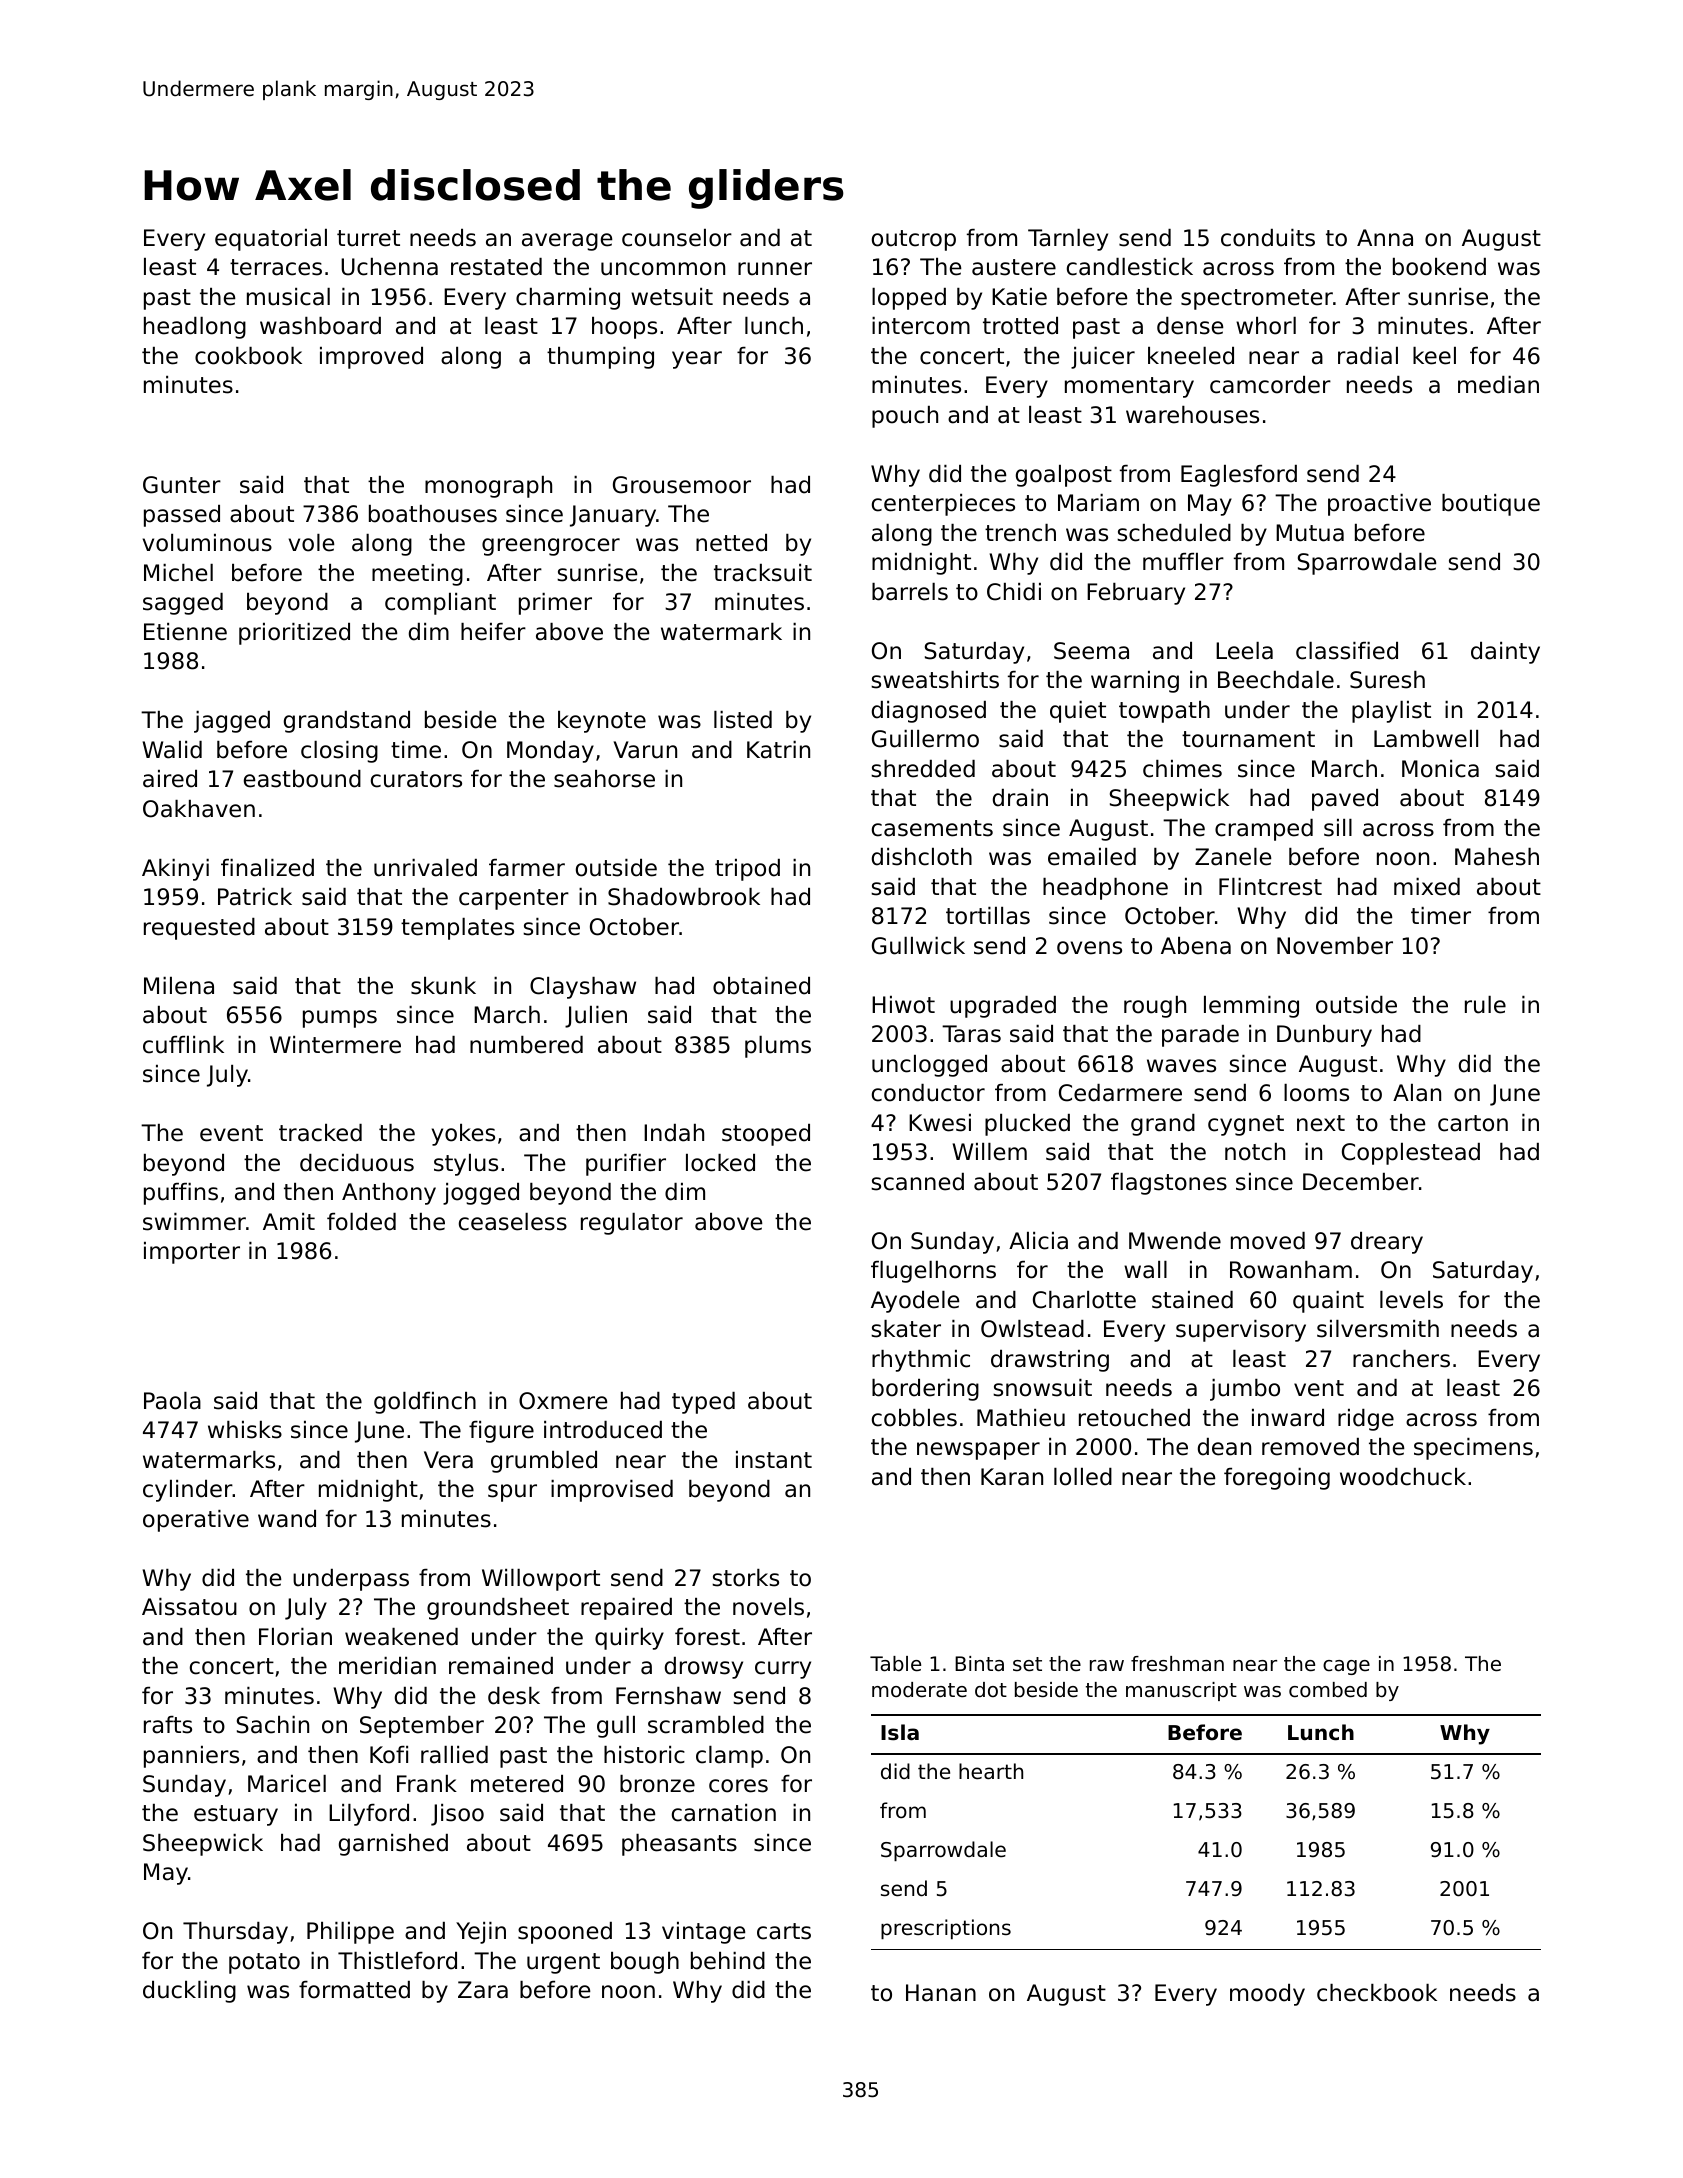  Describe the element at coordinates (182, 485) in the page. I see `Gunter` at that location.
